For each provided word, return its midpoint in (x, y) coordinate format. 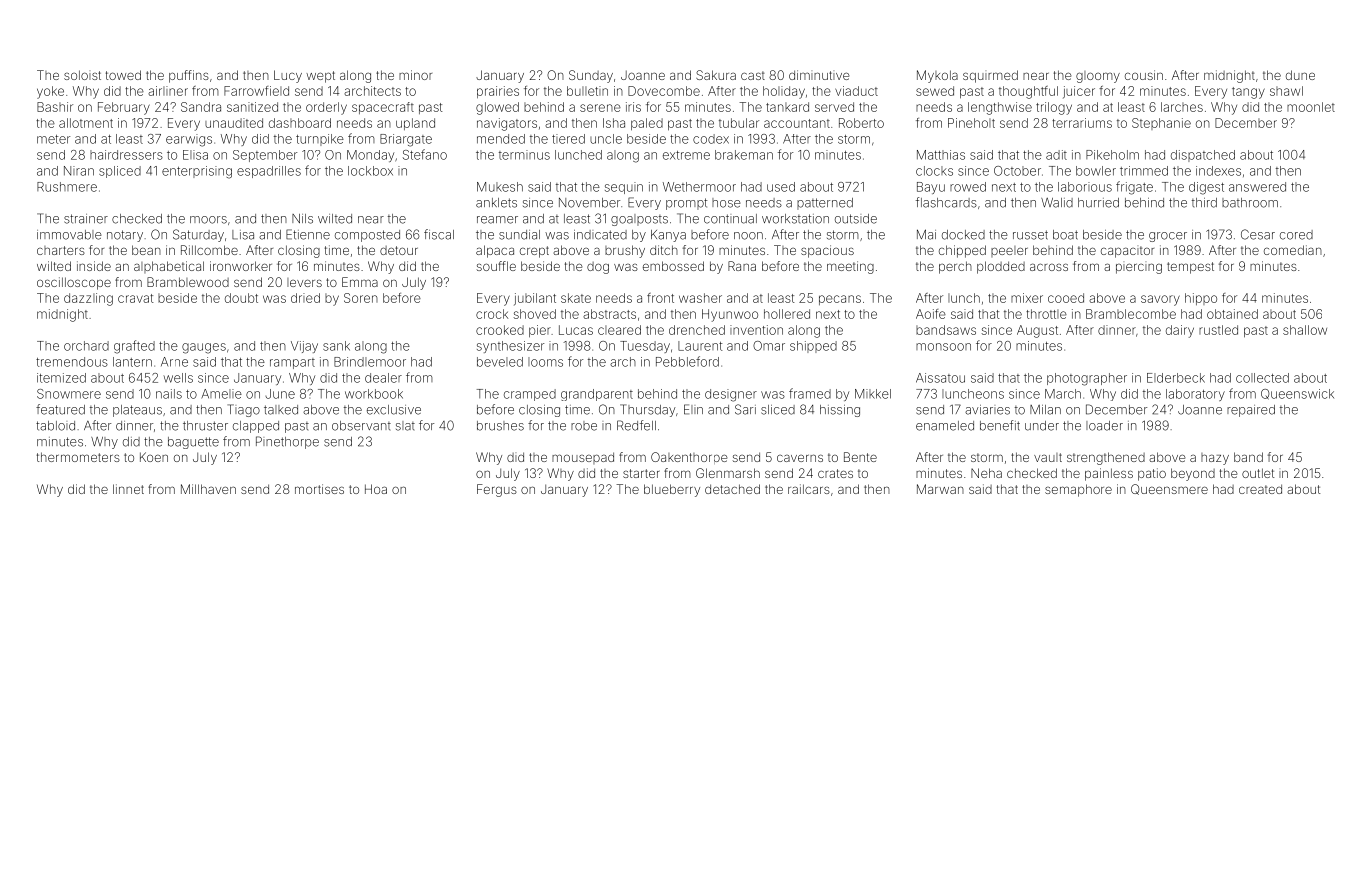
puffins (189, 76)
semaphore (1078, 490)
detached (732, 489)
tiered (568, 139)
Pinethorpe (287, 442)
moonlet (1311, 107)
